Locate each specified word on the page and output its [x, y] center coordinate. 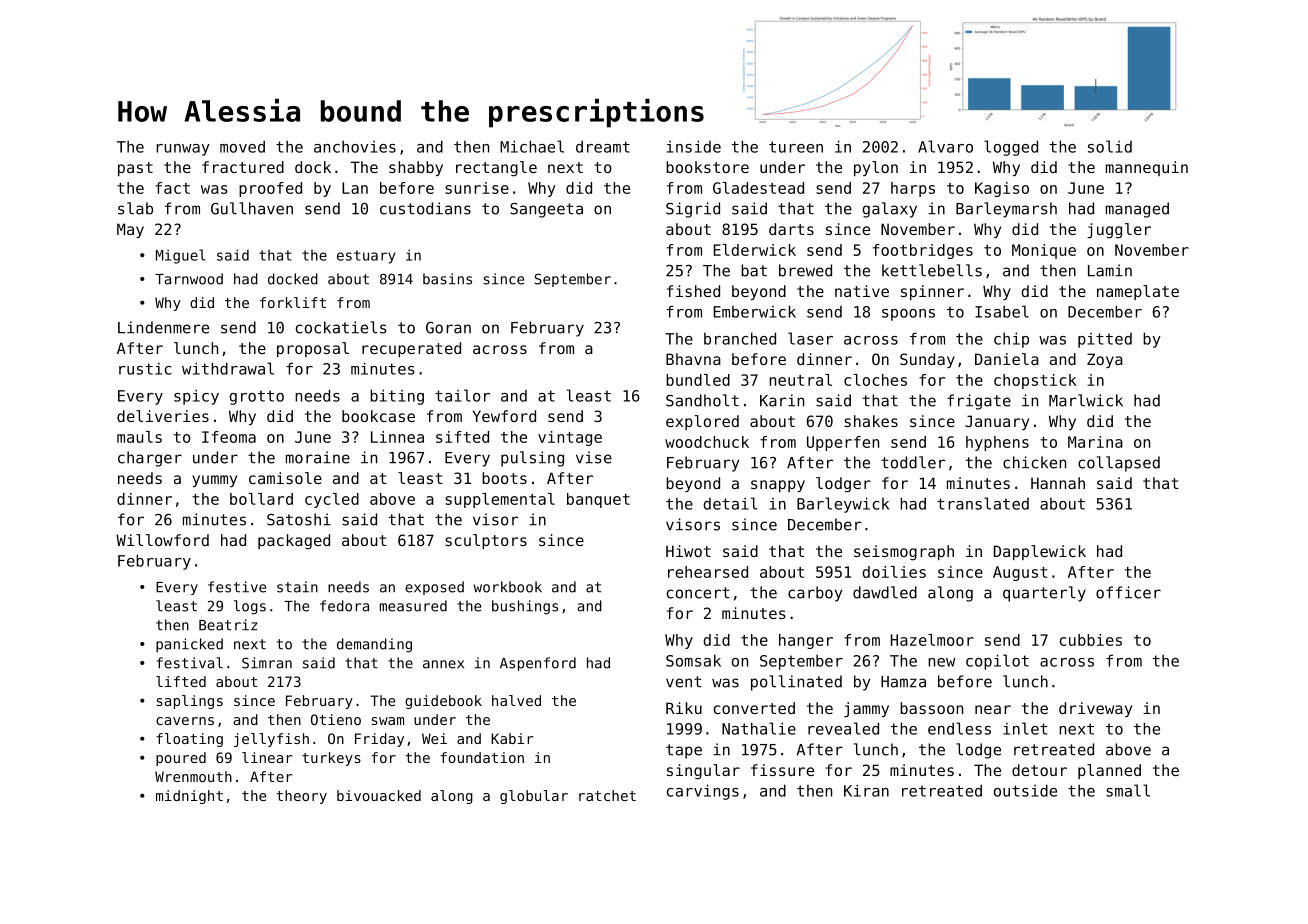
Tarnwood [189, 279]
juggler [1119, 231]
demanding [374, 645]
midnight [189, 797]
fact [172, 188]
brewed [805, 270]
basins [447, 279]
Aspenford [538, 664]
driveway [1095, 709]
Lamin [1110, 270]
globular [534, 797]
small [1128, 790]
